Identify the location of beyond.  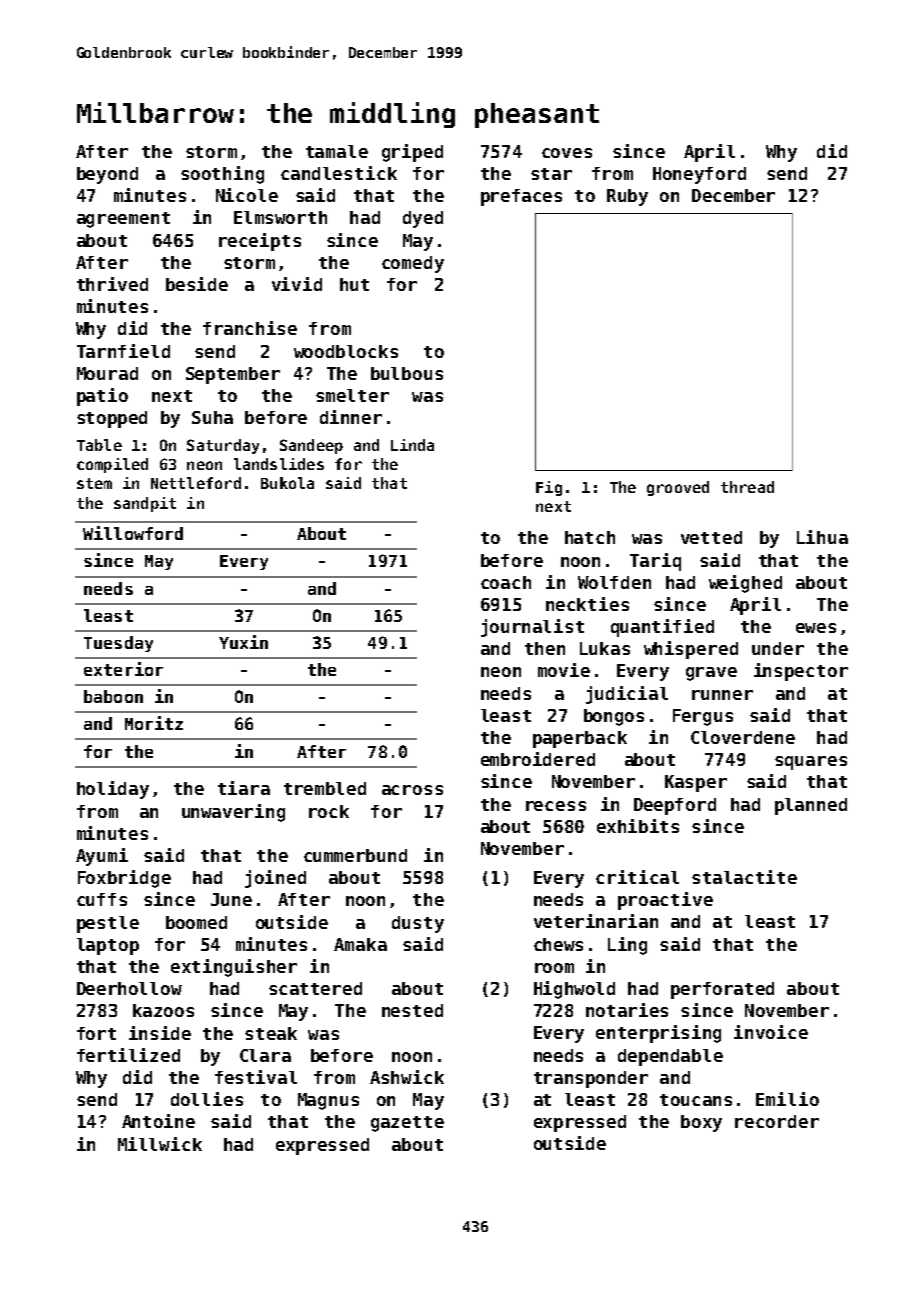
(107, 175).
